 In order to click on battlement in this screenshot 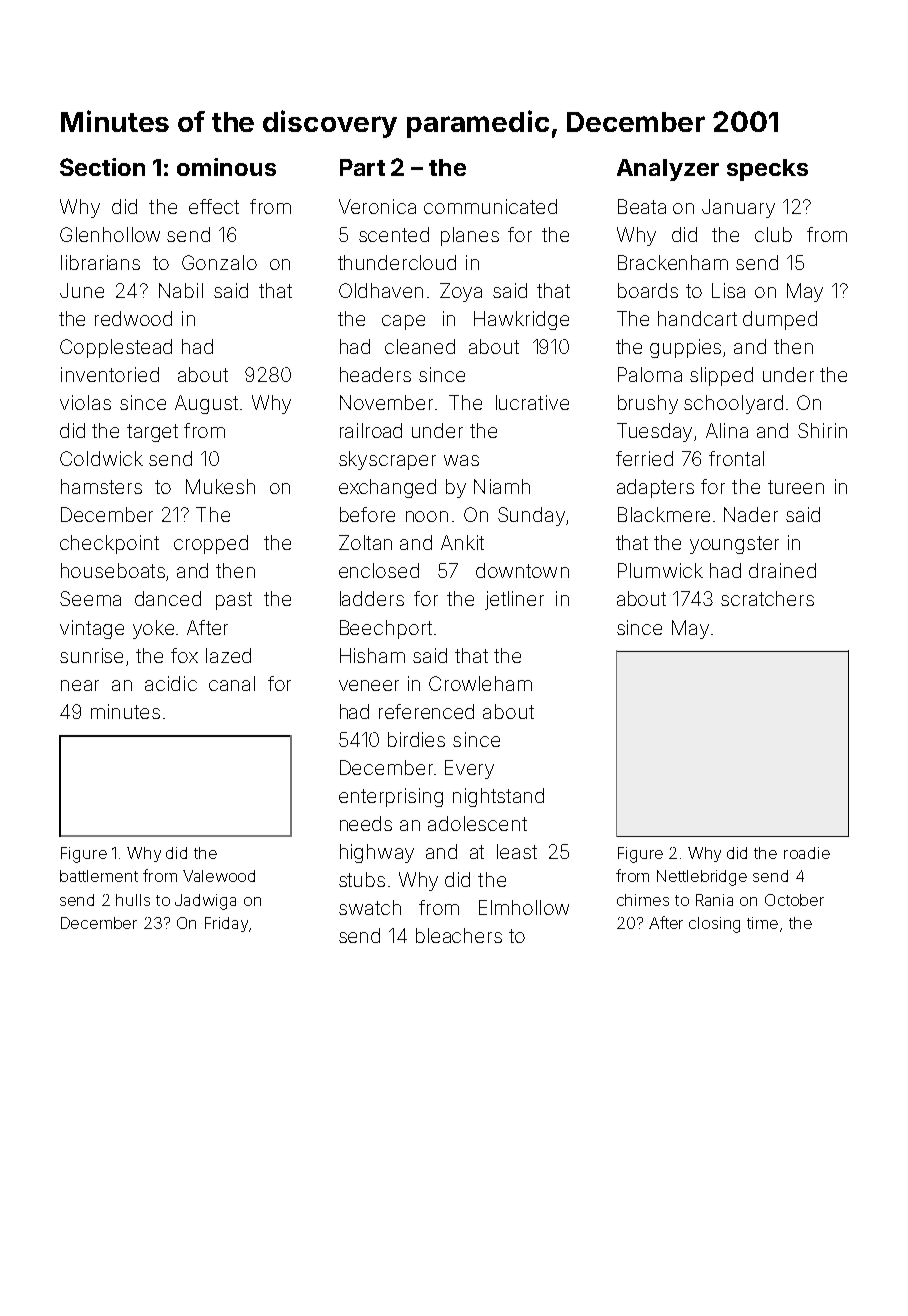, I will do `click(99, 876)`.
